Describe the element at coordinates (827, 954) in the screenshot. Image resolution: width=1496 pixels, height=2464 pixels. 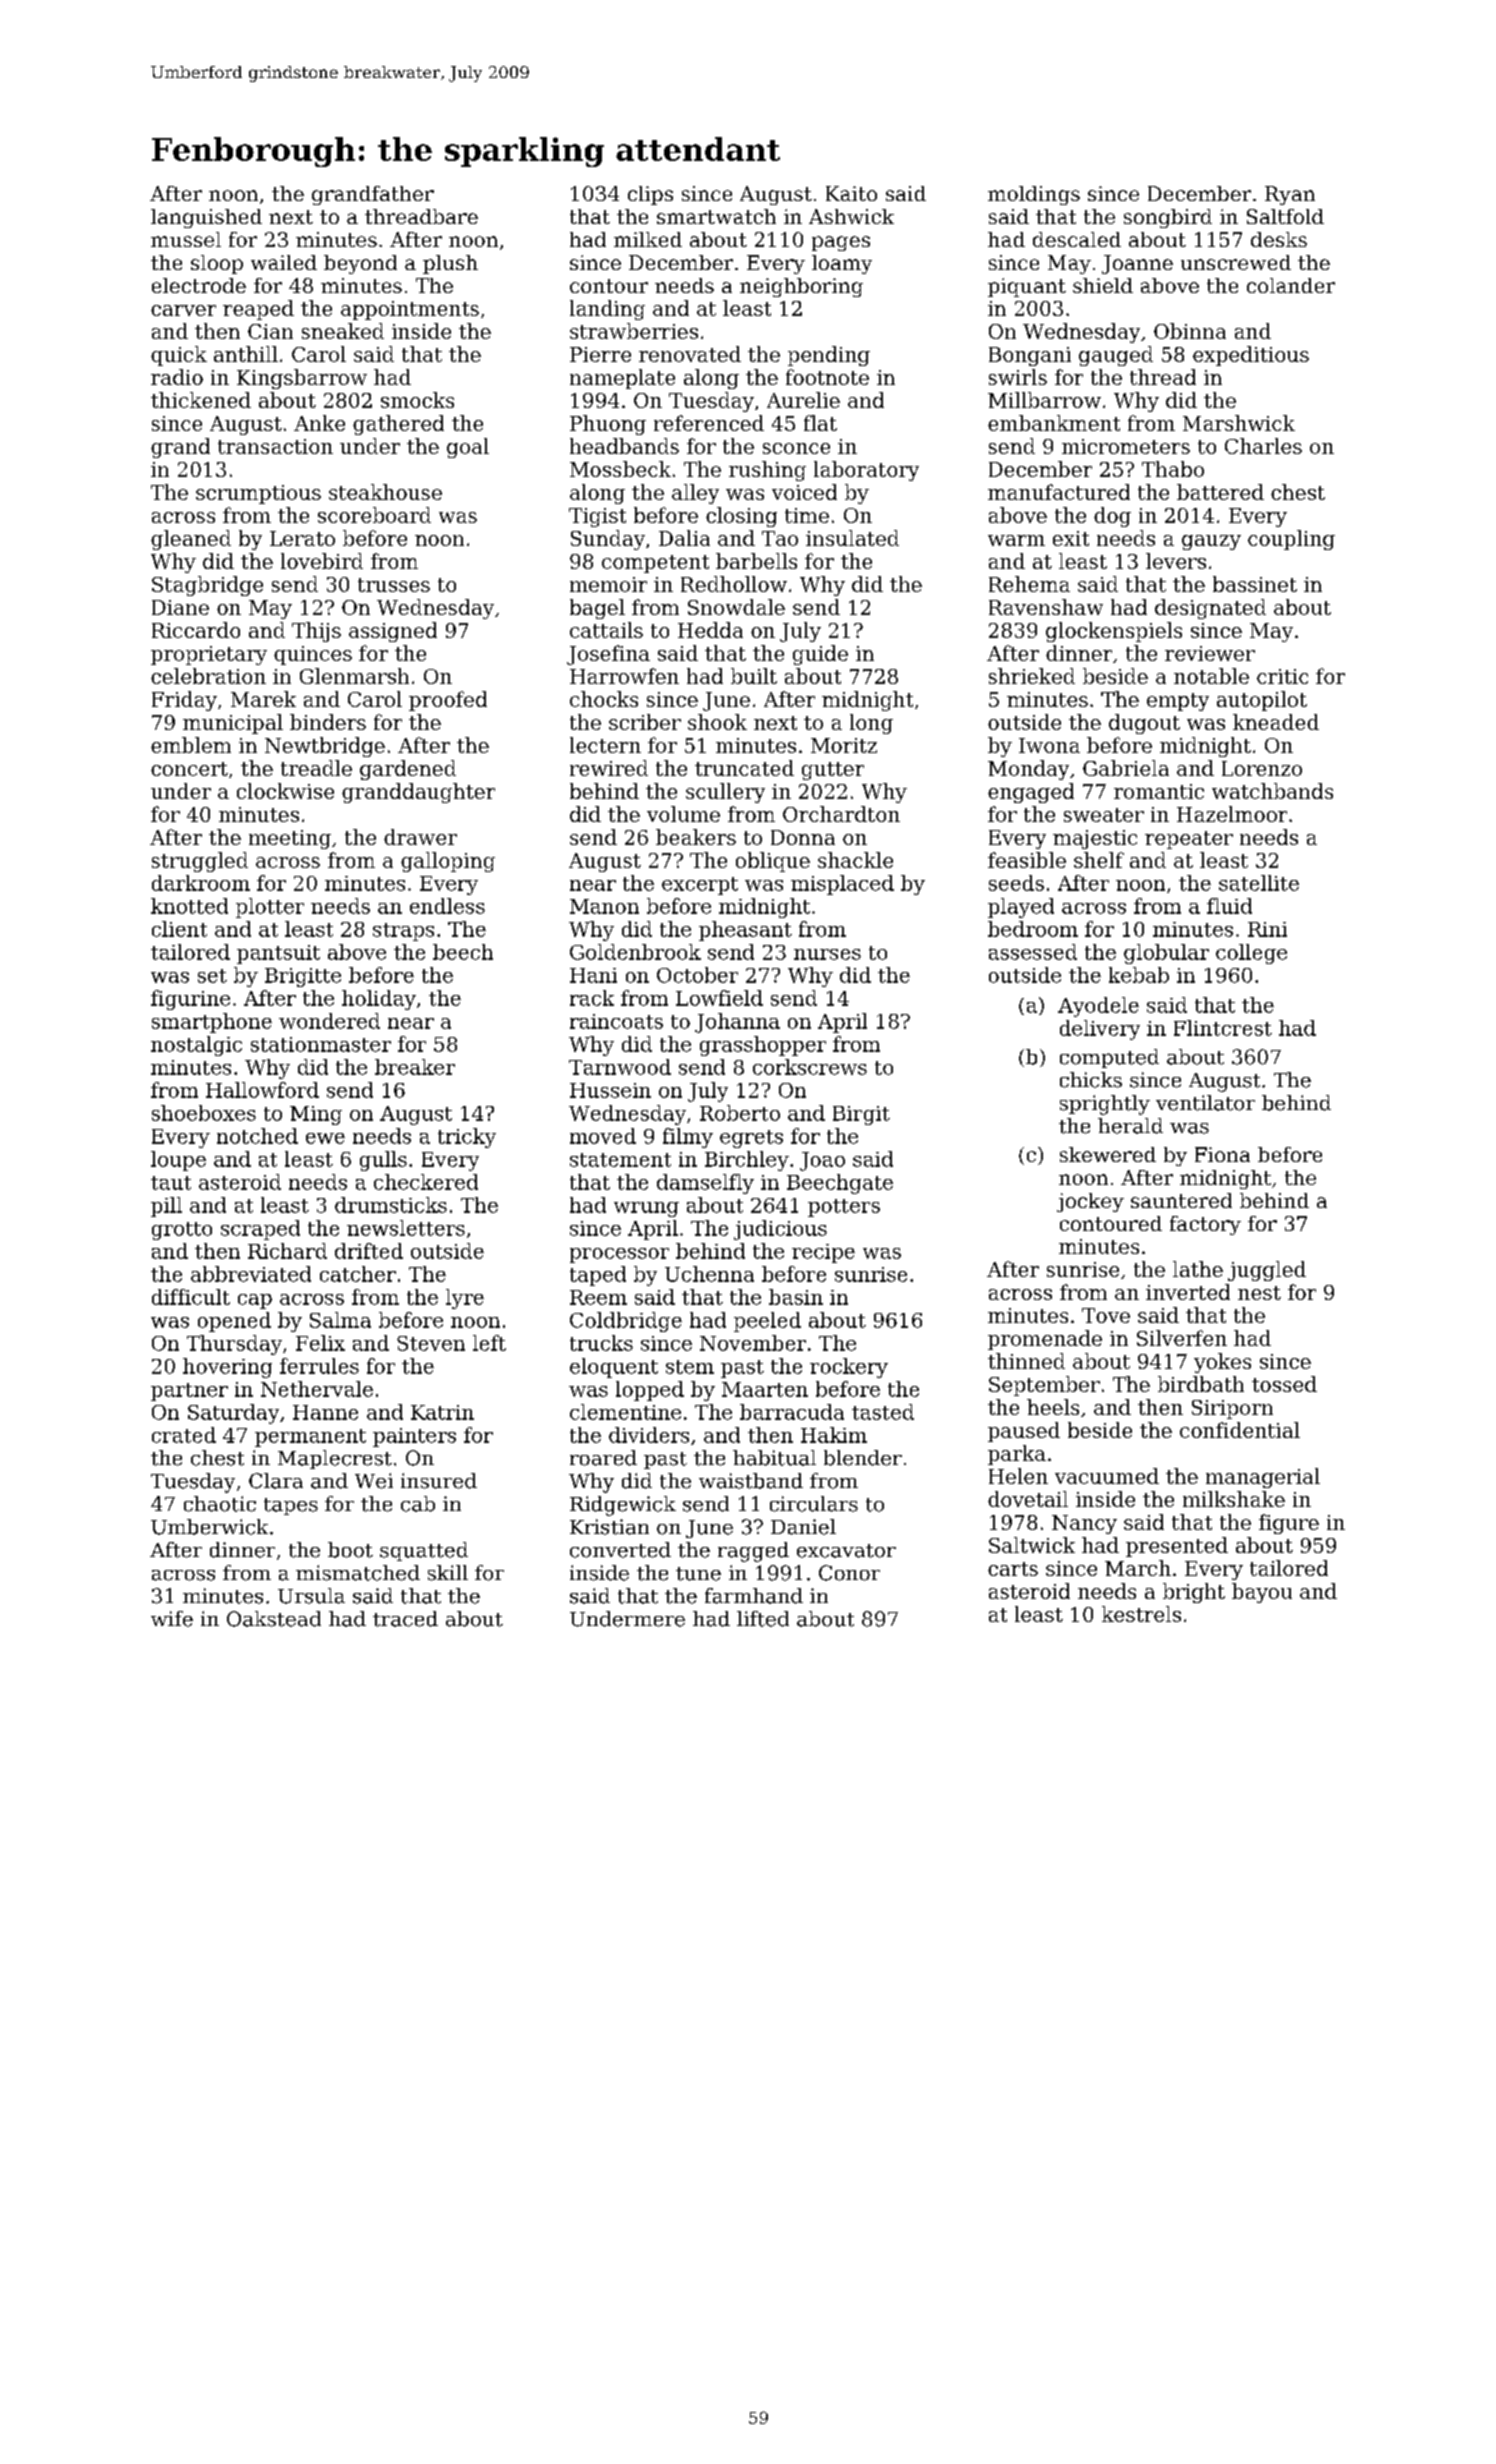
I see `nurses` at that location.
